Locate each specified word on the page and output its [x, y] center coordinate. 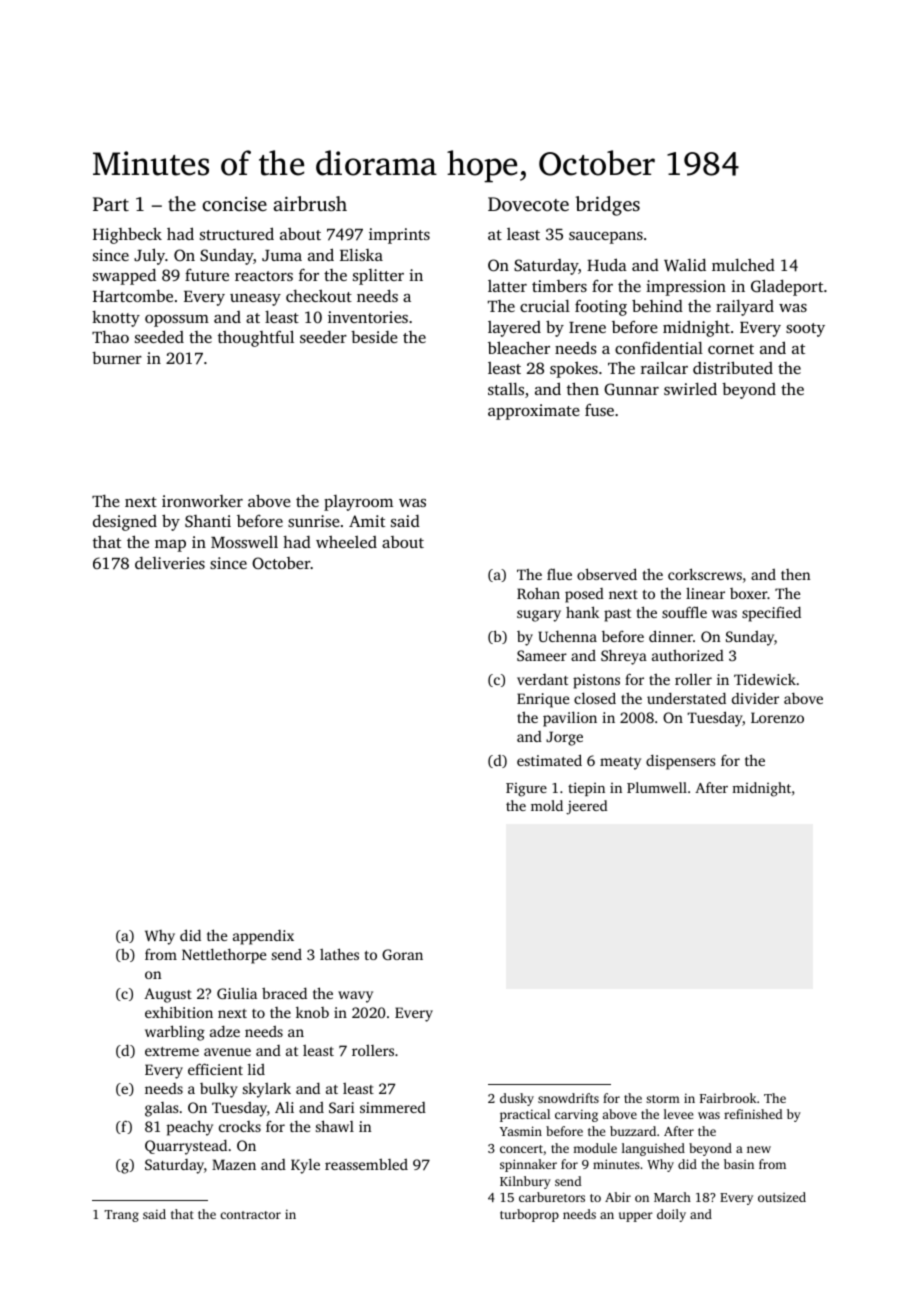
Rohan [538, 593]
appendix [263, 937]
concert [521, 1149]
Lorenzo [777, 717]
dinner [671, 636]
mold [547, 805]
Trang [121, 1216]
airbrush [310, 203]
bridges [607, 206]
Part [111, 204]
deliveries [170, 563]
